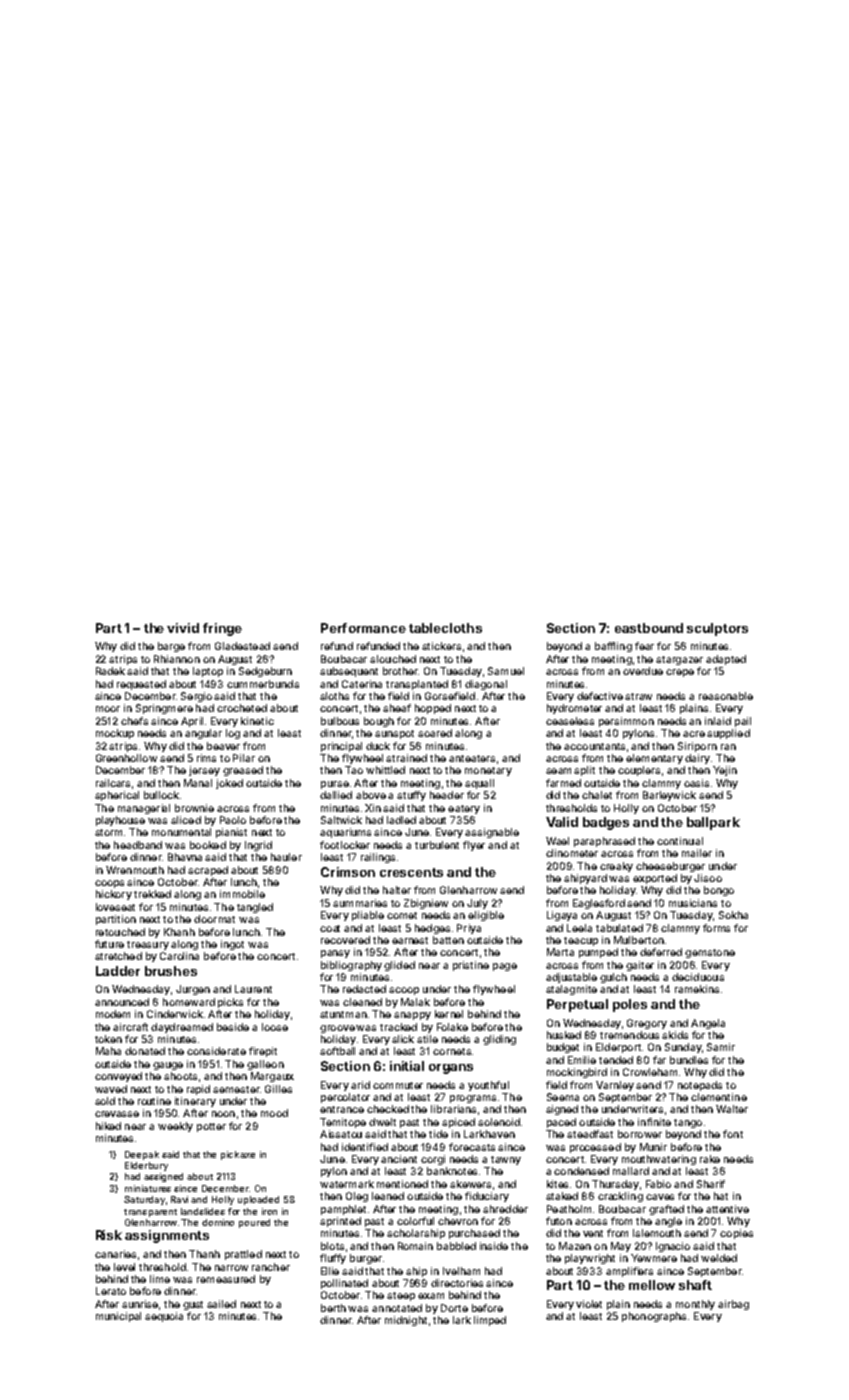  Describe the element at coordinates (118, 1317) in the screenshot. I see `municipal` at that location.
